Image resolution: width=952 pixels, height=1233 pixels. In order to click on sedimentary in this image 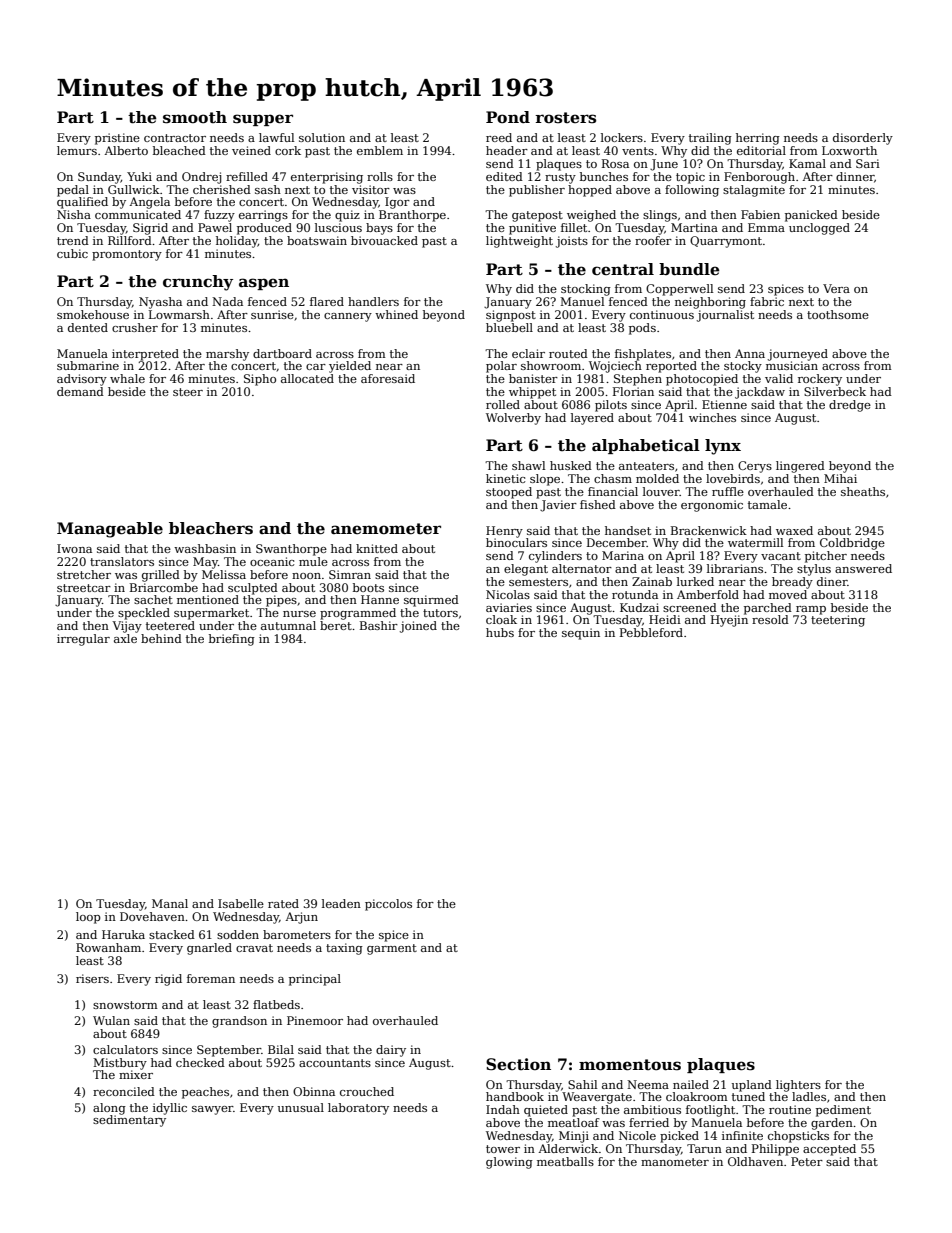, I will do `click(129, 1121)`.
